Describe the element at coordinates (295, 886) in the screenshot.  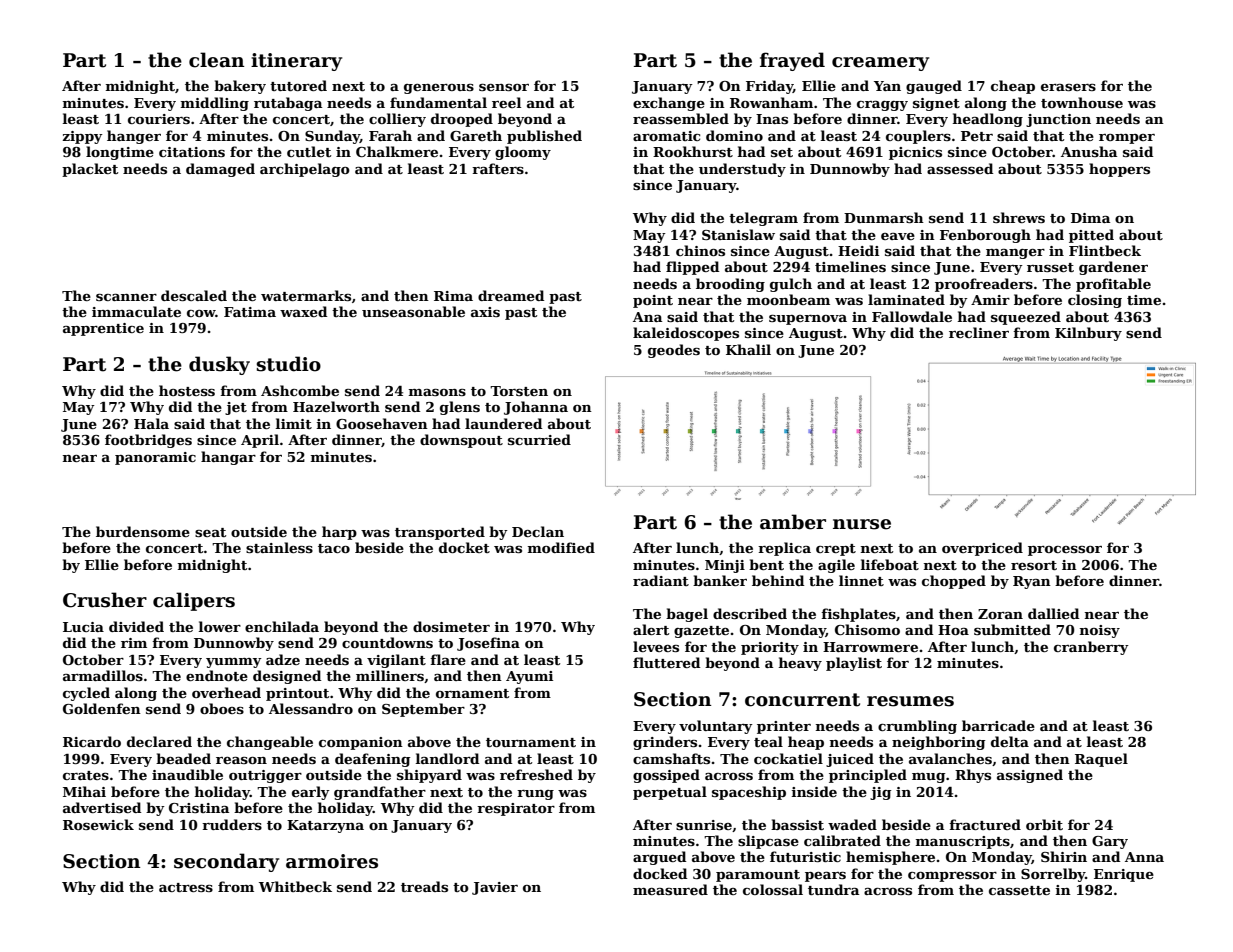
I see `Whitbeck` at that location.
